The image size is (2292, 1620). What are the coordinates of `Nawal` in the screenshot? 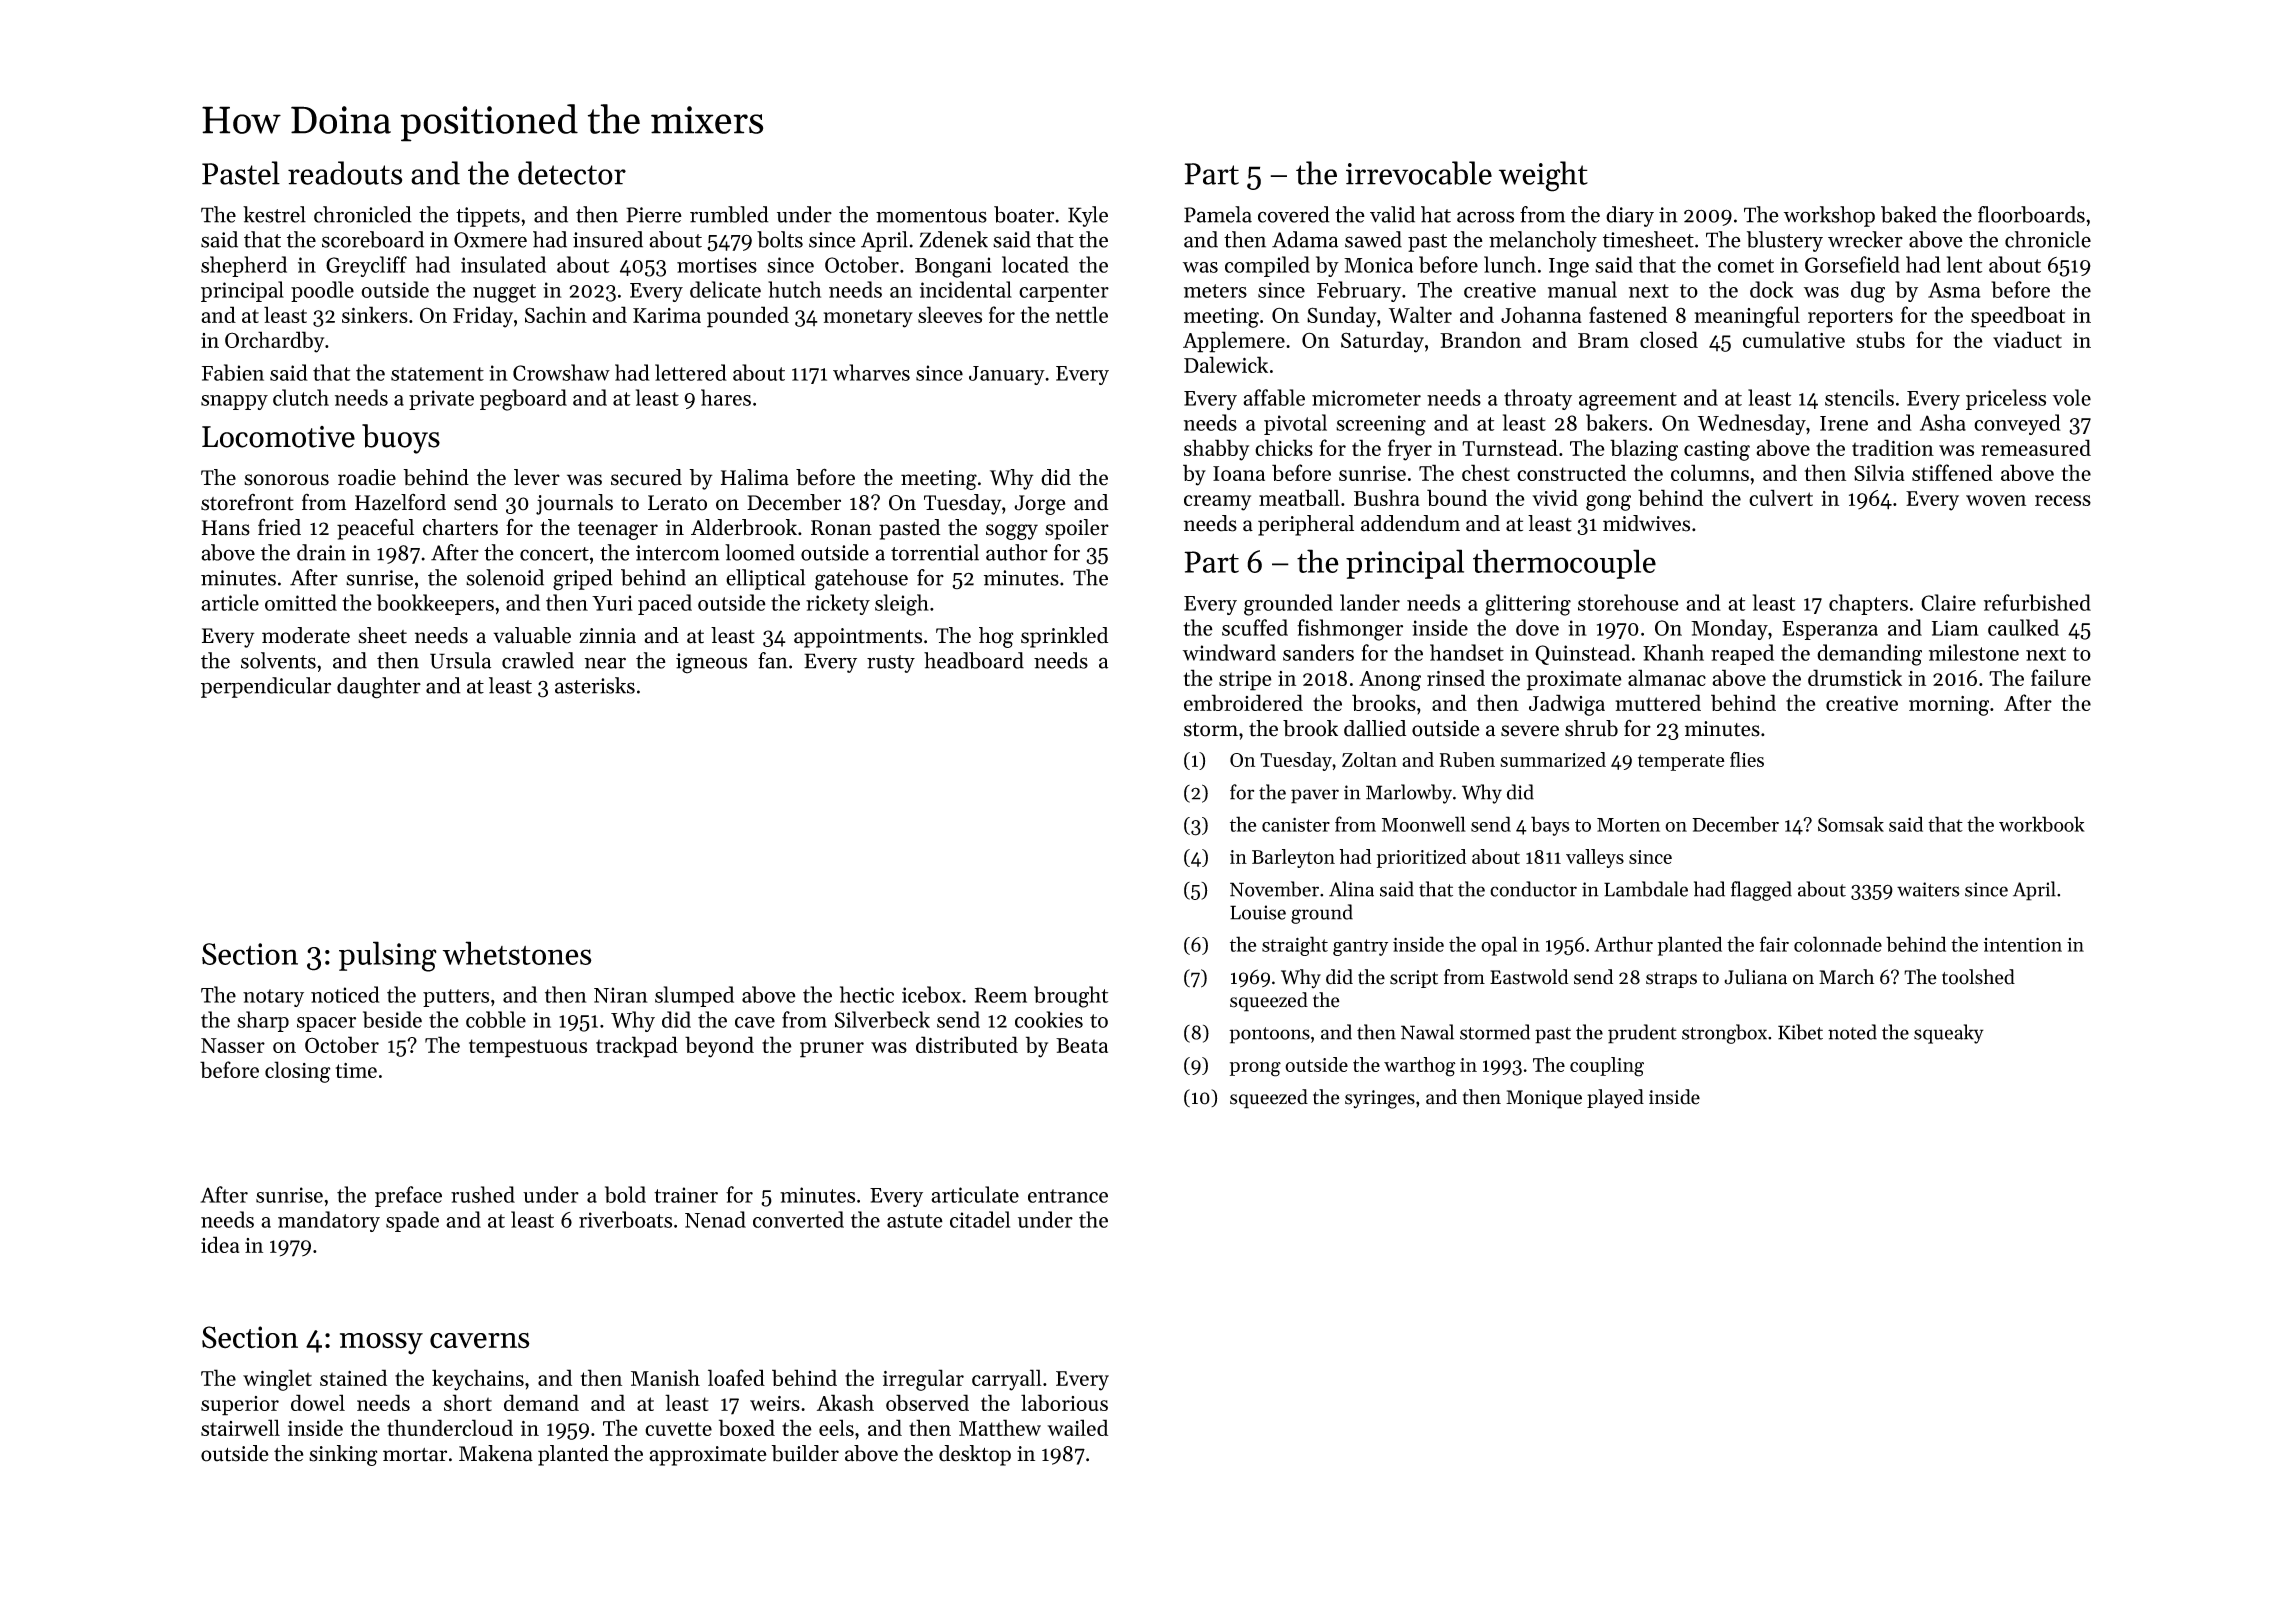 It's located at (1427, 1032).
